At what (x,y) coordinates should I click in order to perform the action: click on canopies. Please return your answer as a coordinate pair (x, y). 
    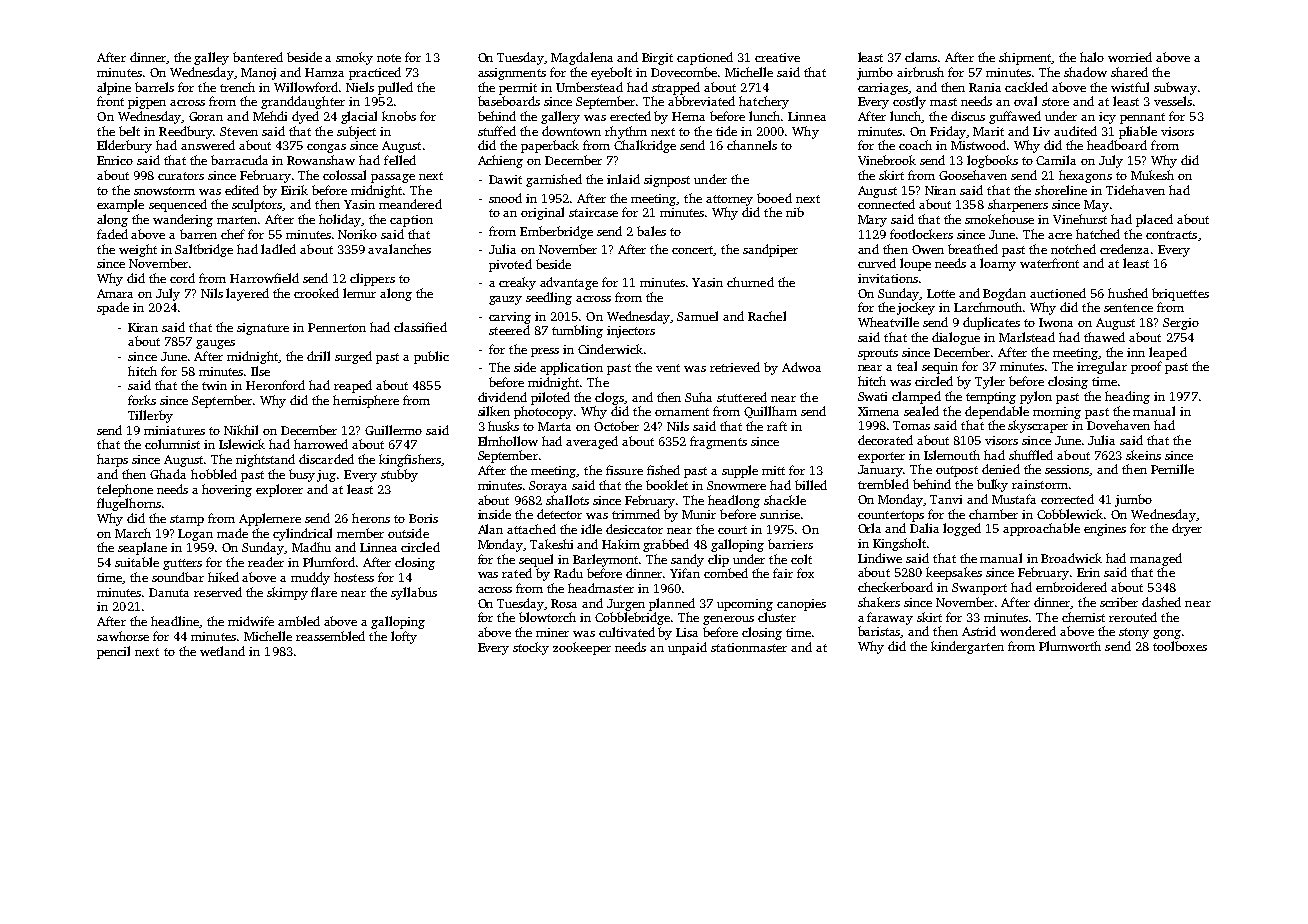
    Looking at the image, I should click on (801, 605).
